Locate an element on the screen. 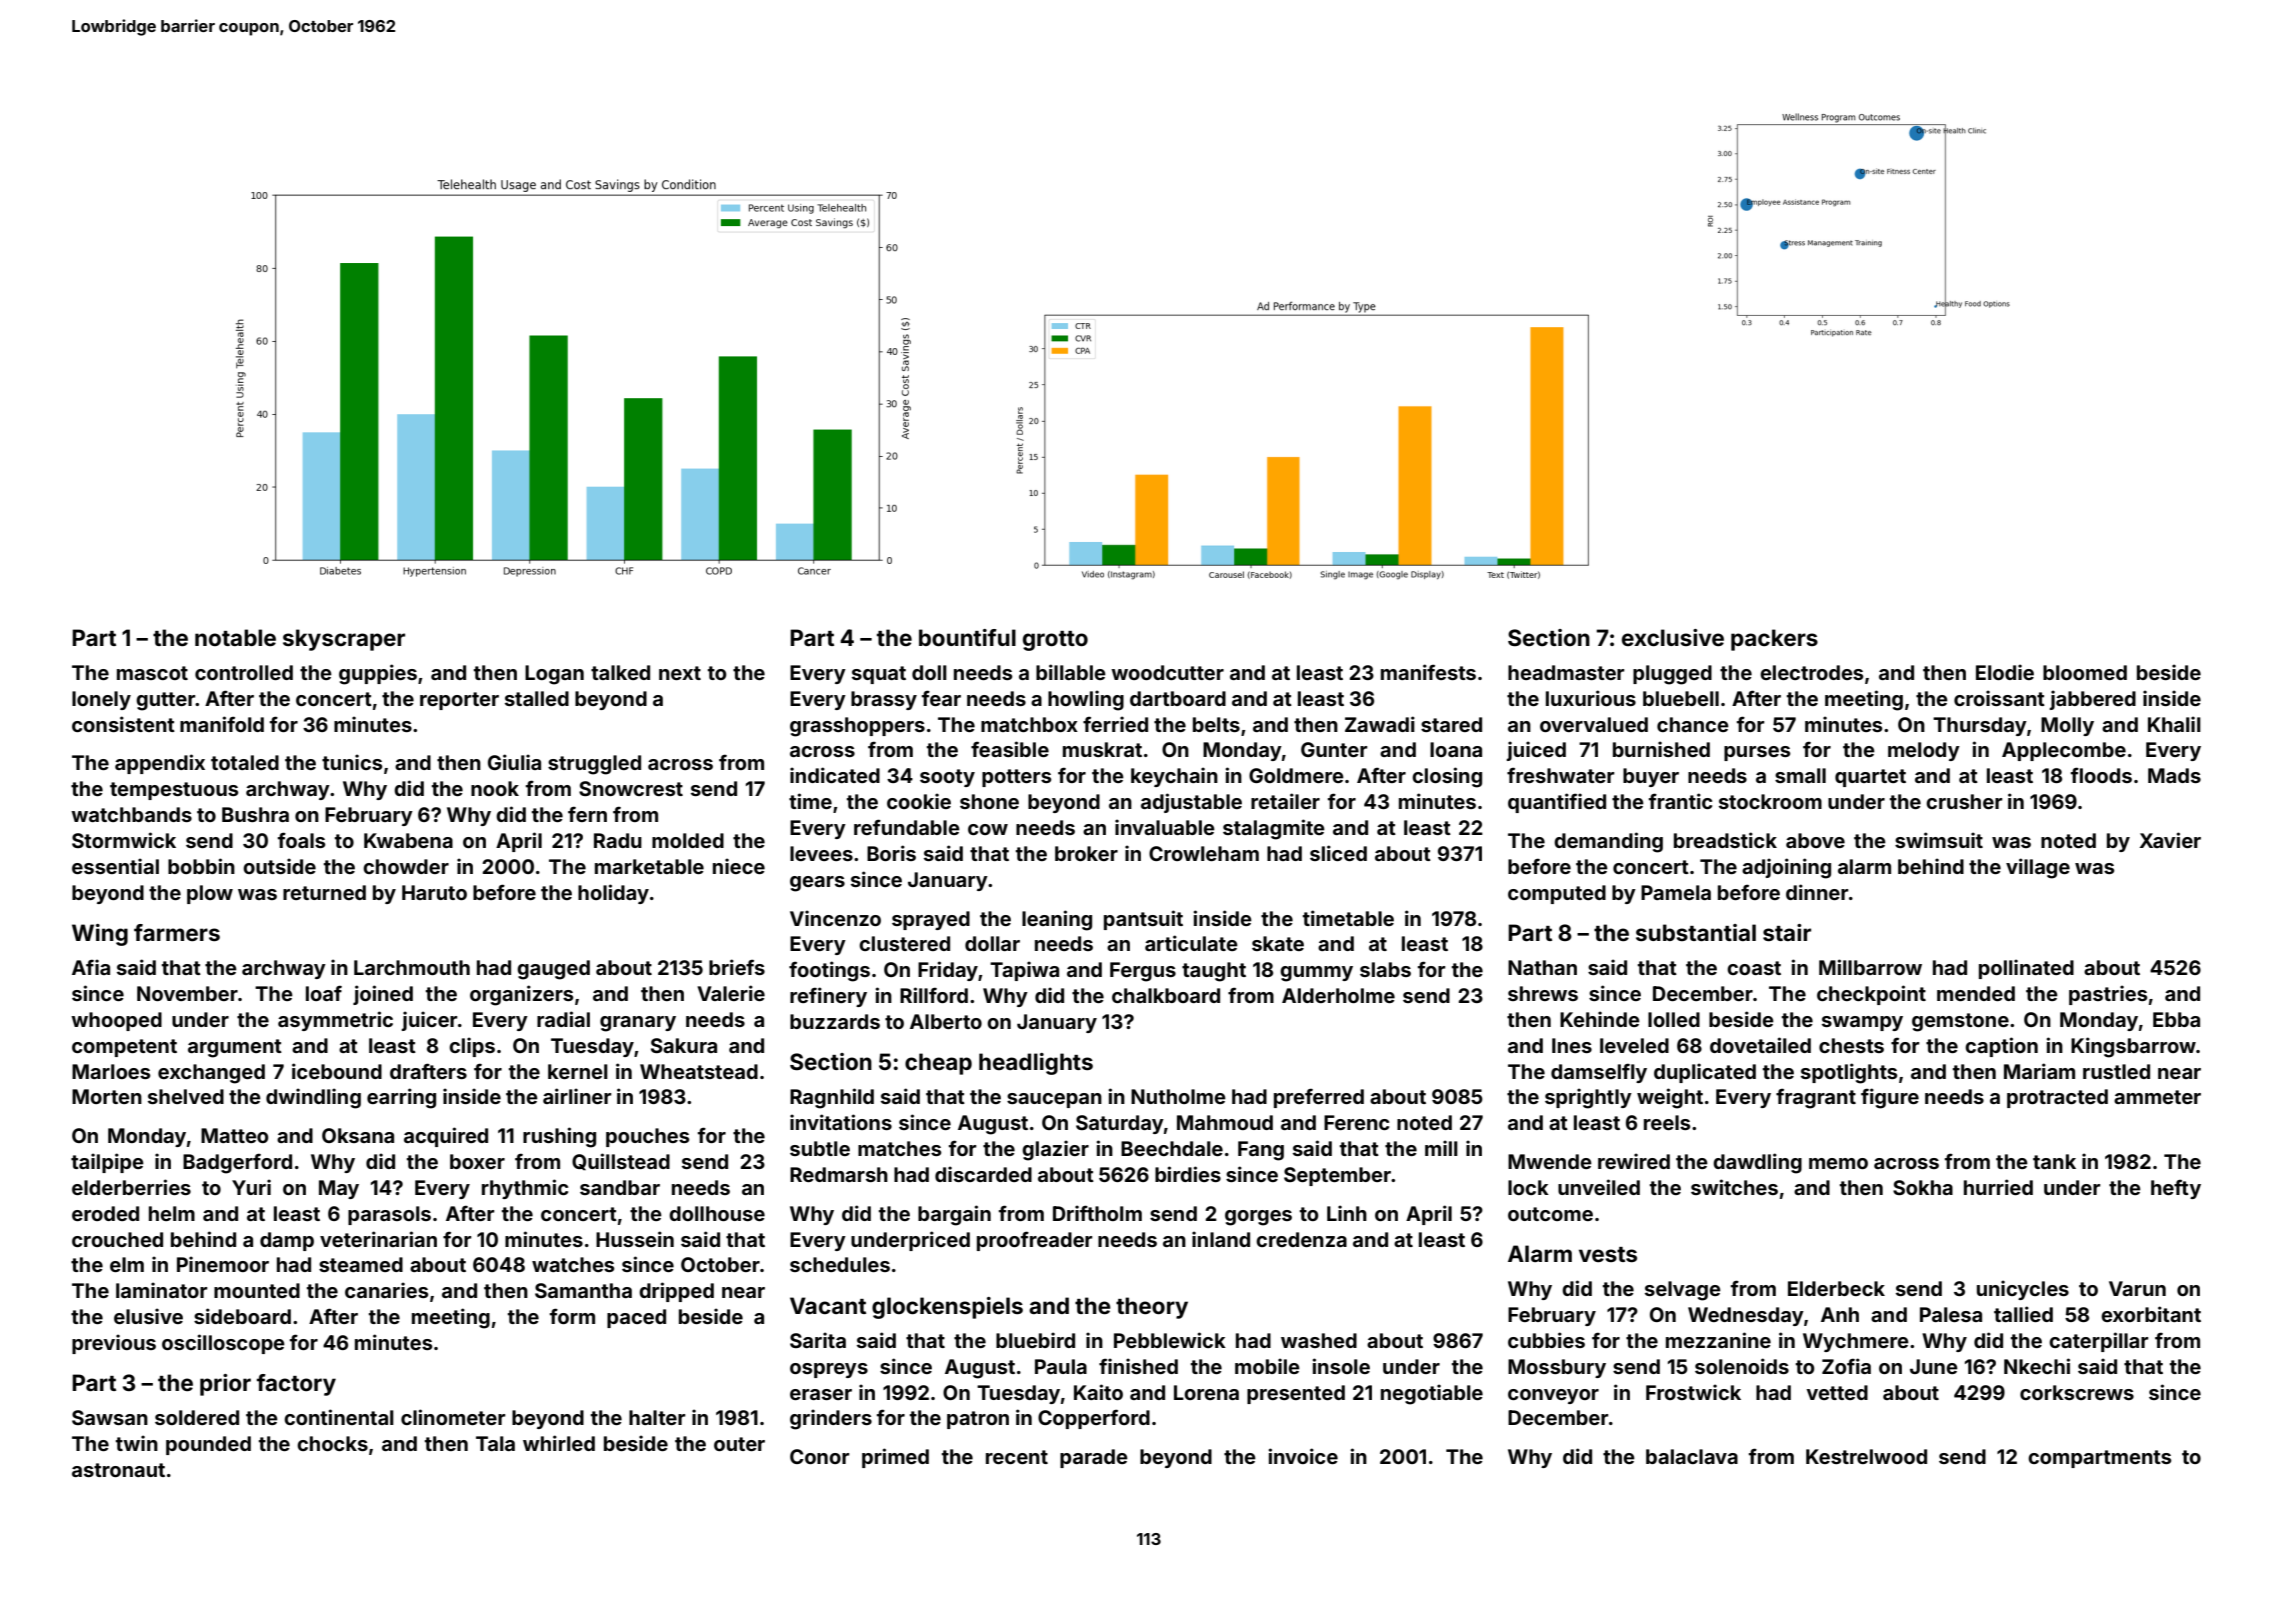  Xavier is located at coordinates (2170, 840).
